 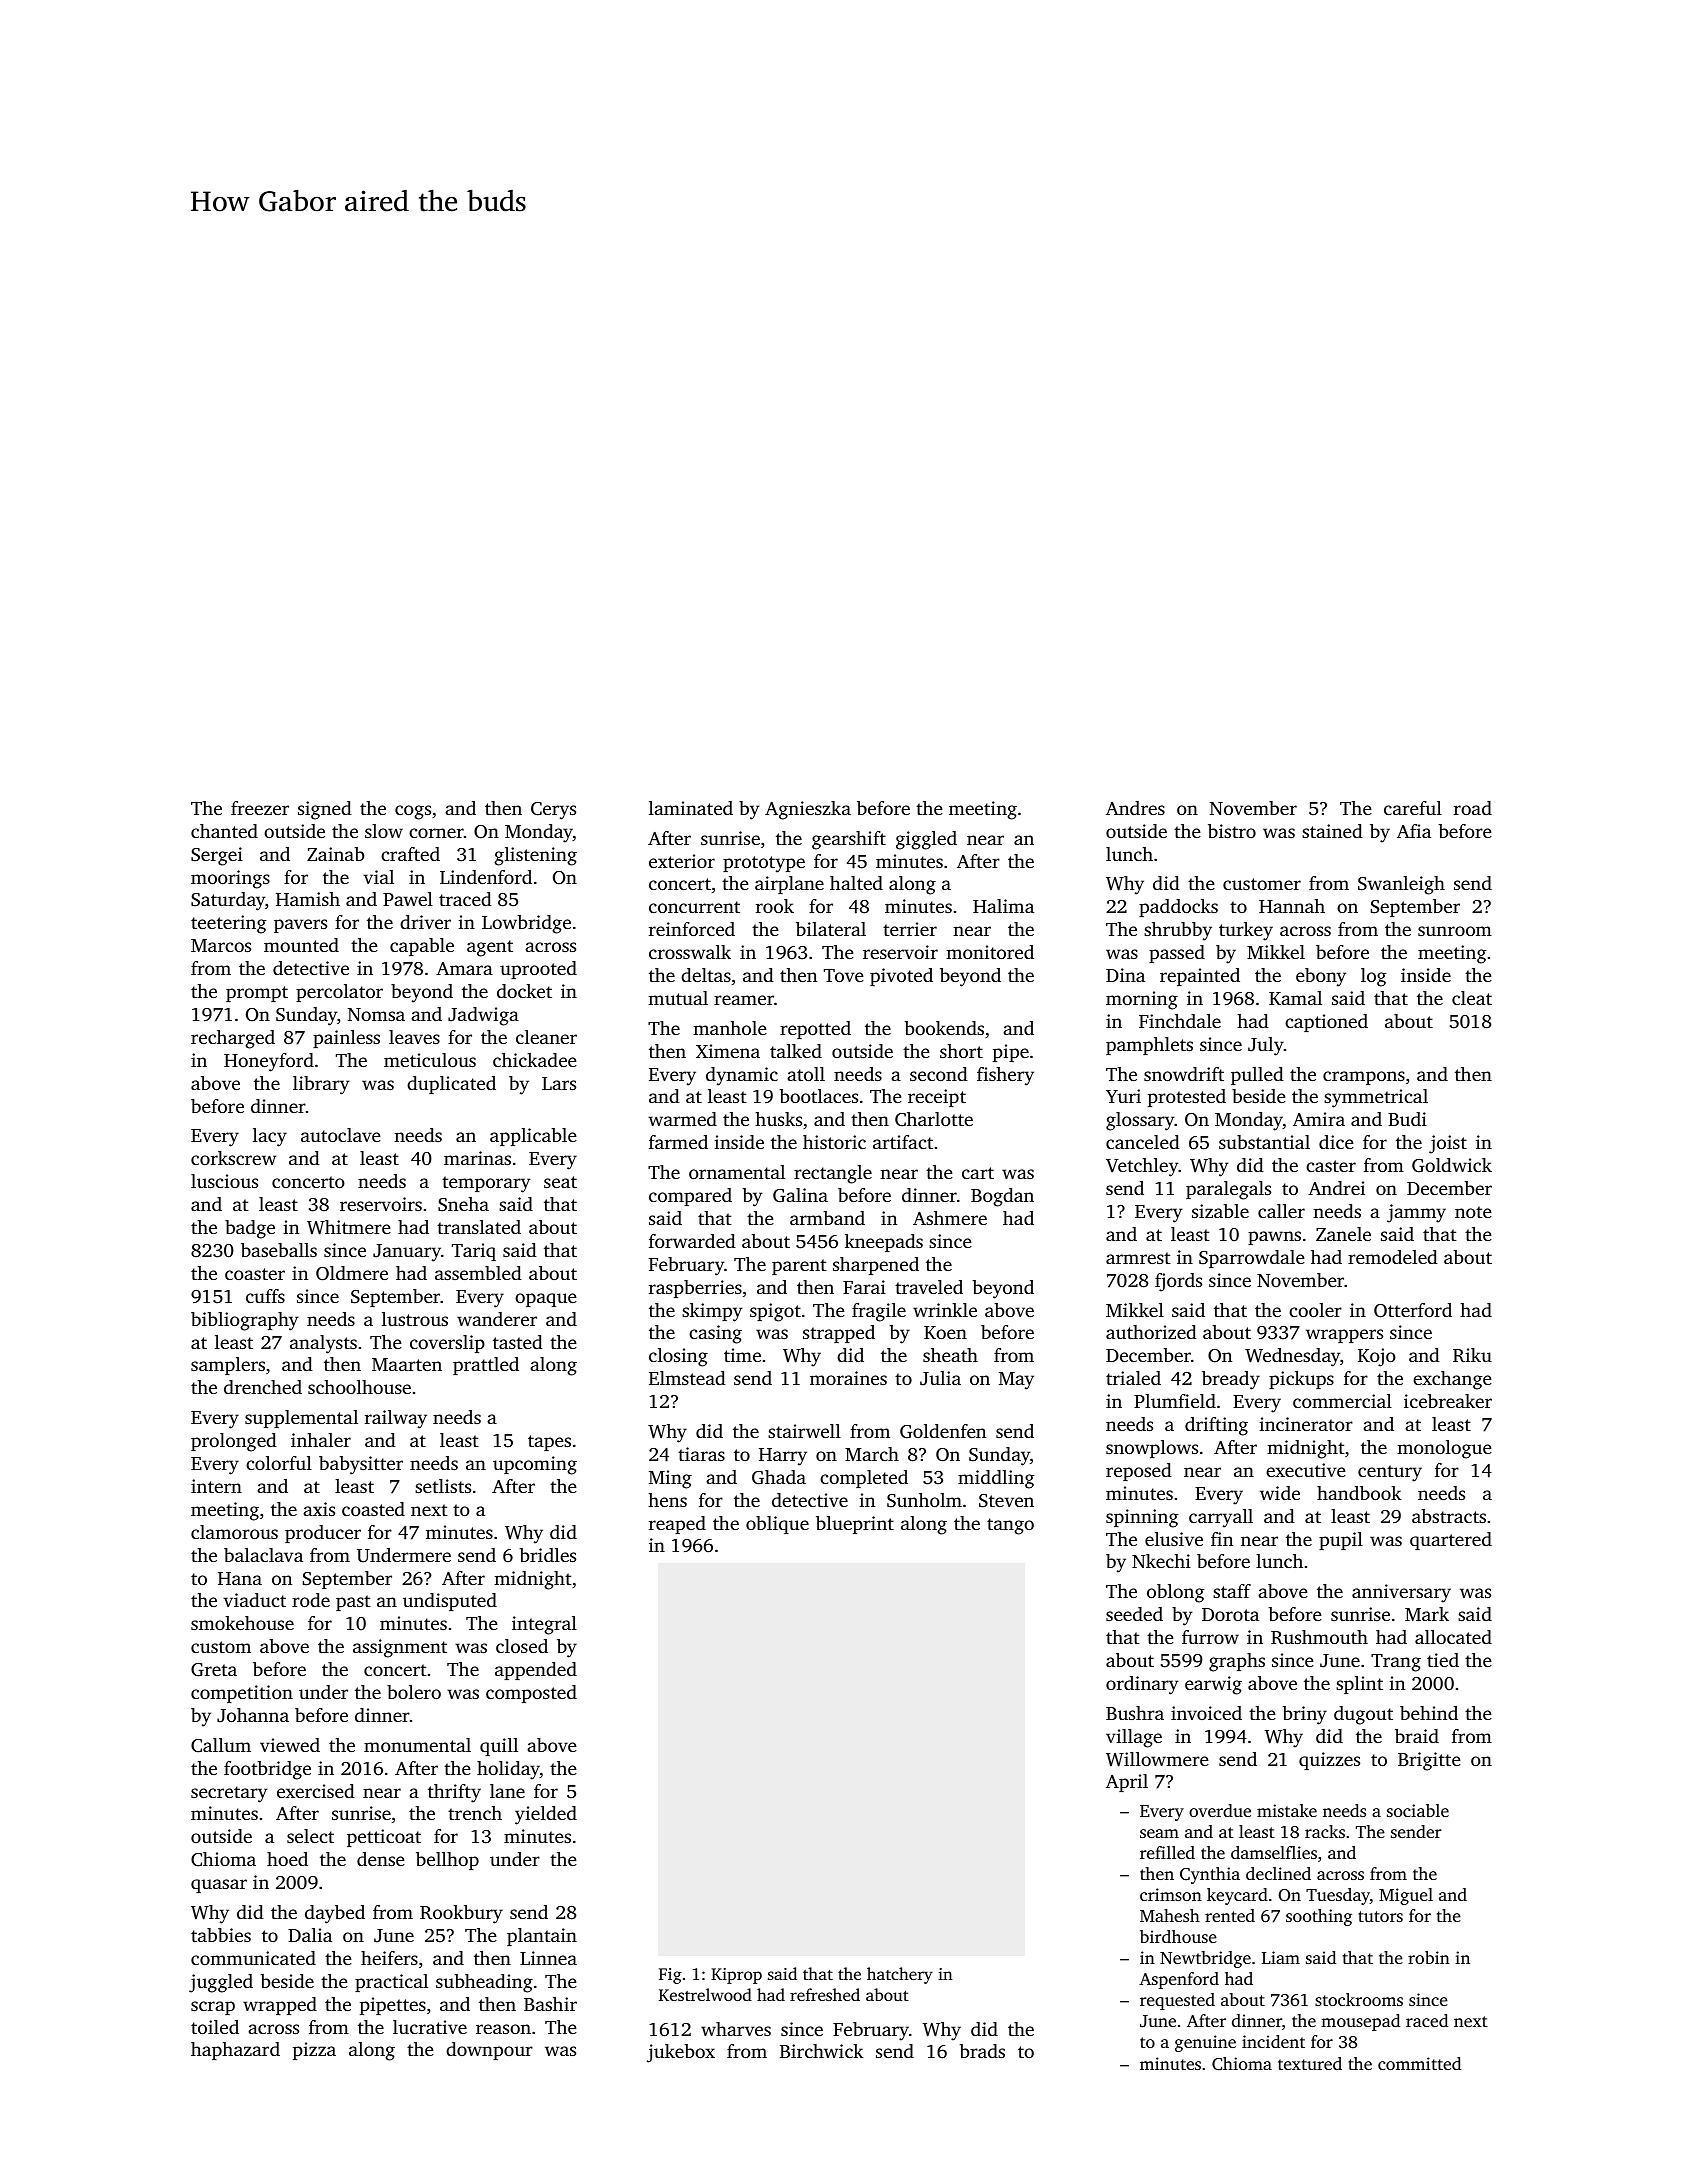 I want to click on downpour, so click(x=489, y=2051).
